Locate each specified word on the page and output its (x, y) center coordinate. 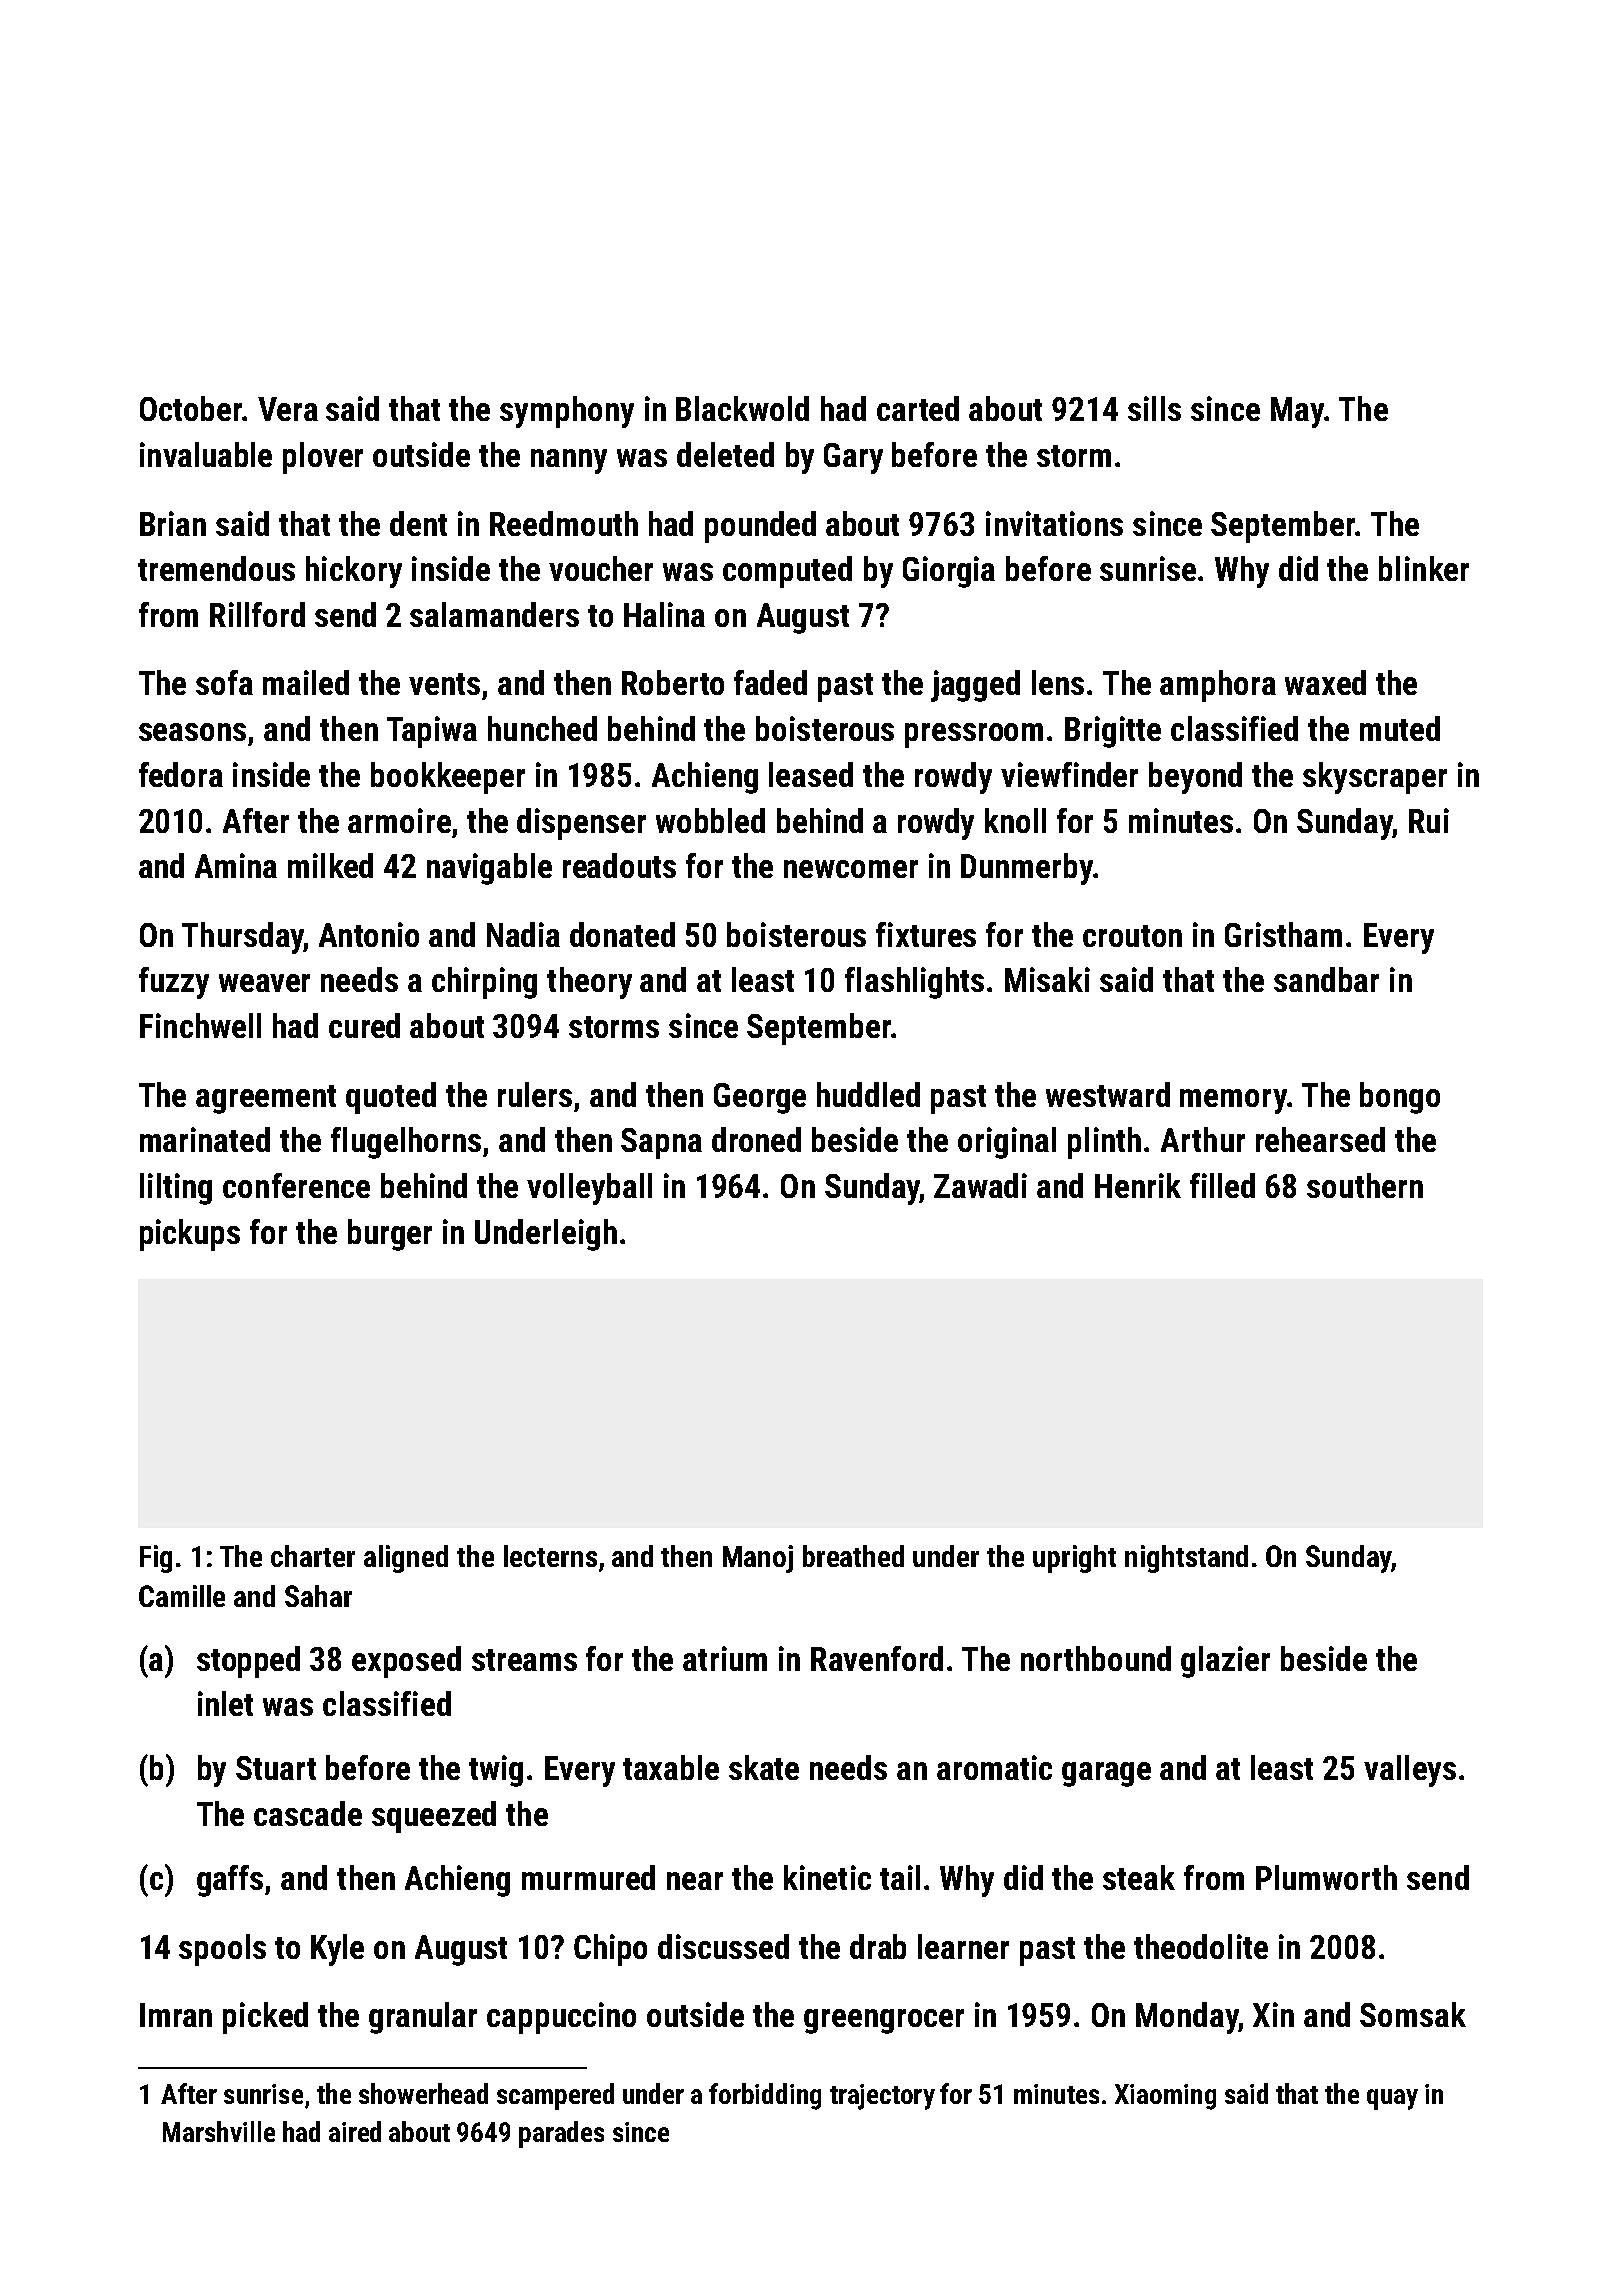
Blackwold (742, 408)
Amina (236, 865)
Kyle (337, 1950)
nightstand (1186, 1559)
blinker (1424, 568)
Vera (288, 409)
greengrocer (884, 2021)
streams (524, 1660)
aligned (406, 1559)
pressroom (974, 735)
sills (1154, 408)
